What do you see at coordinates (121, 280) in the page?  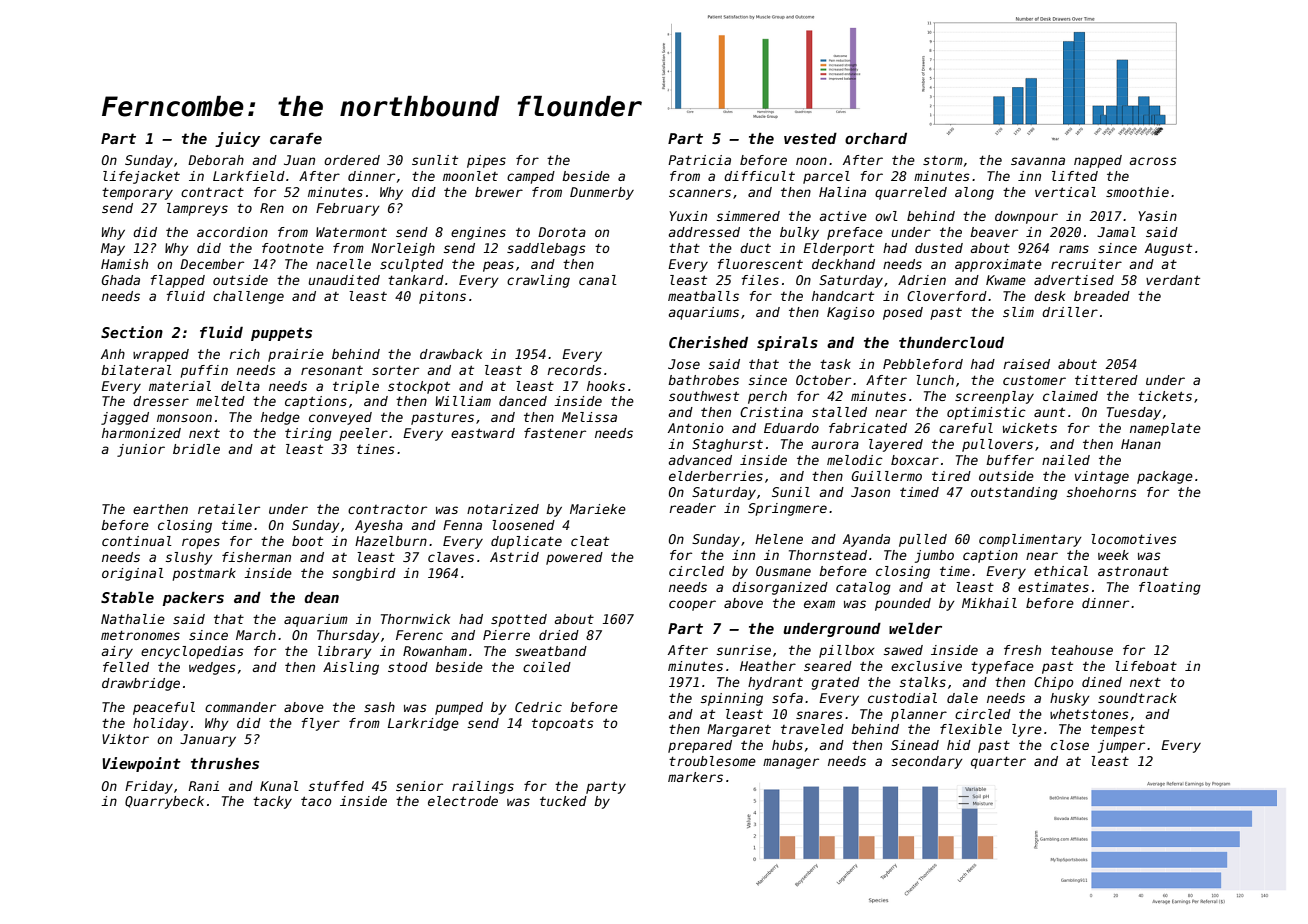 I see `Ghada` at bounding box center [121, 280].
